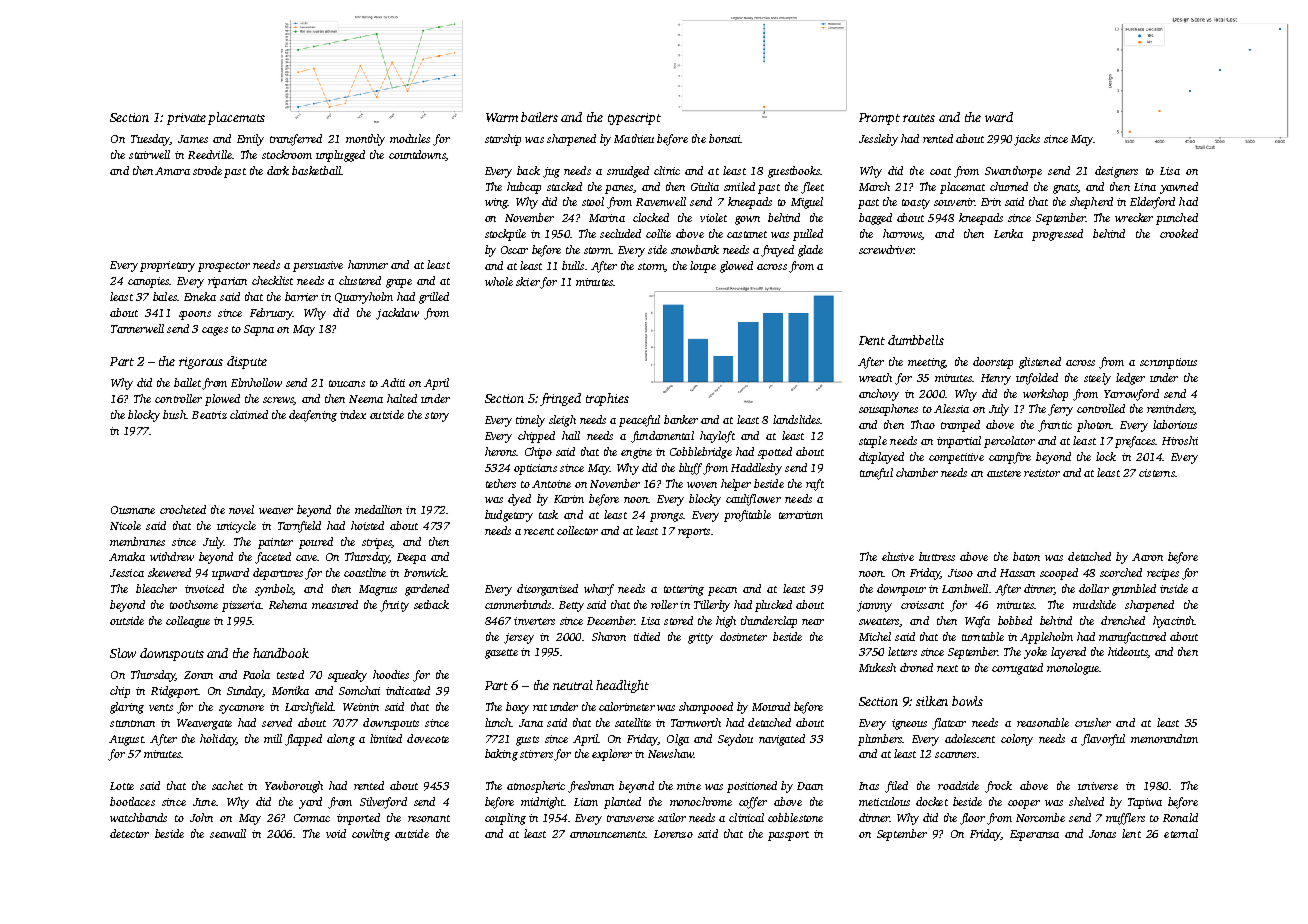 The image size is (1308, 924). What do you see at coordinates (705, 186) in the screenshot?
I see `Giulia` at bounding box center [705, 186].
